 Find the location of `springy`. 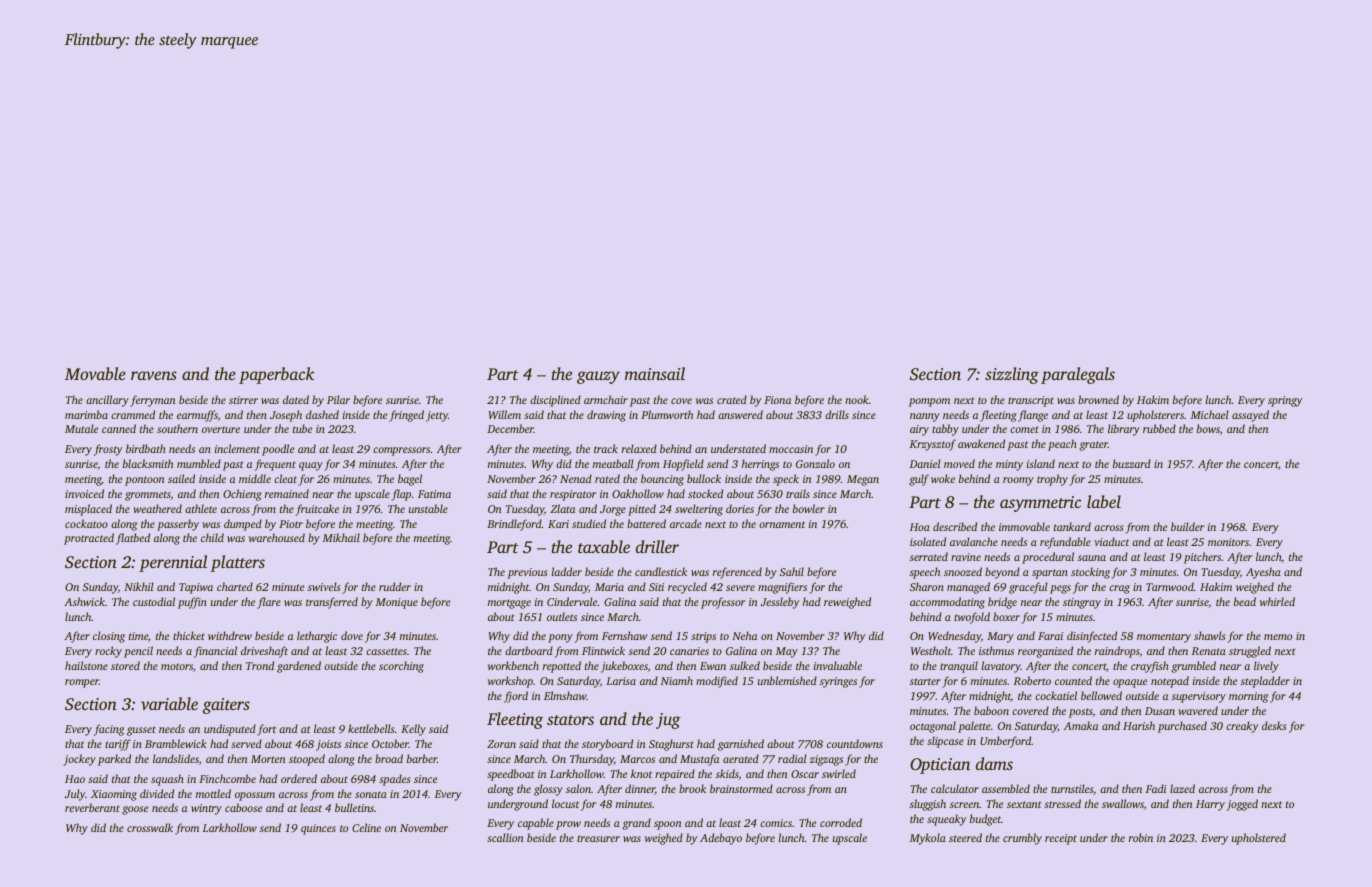

springy is located at coordinates (1285, 401).
